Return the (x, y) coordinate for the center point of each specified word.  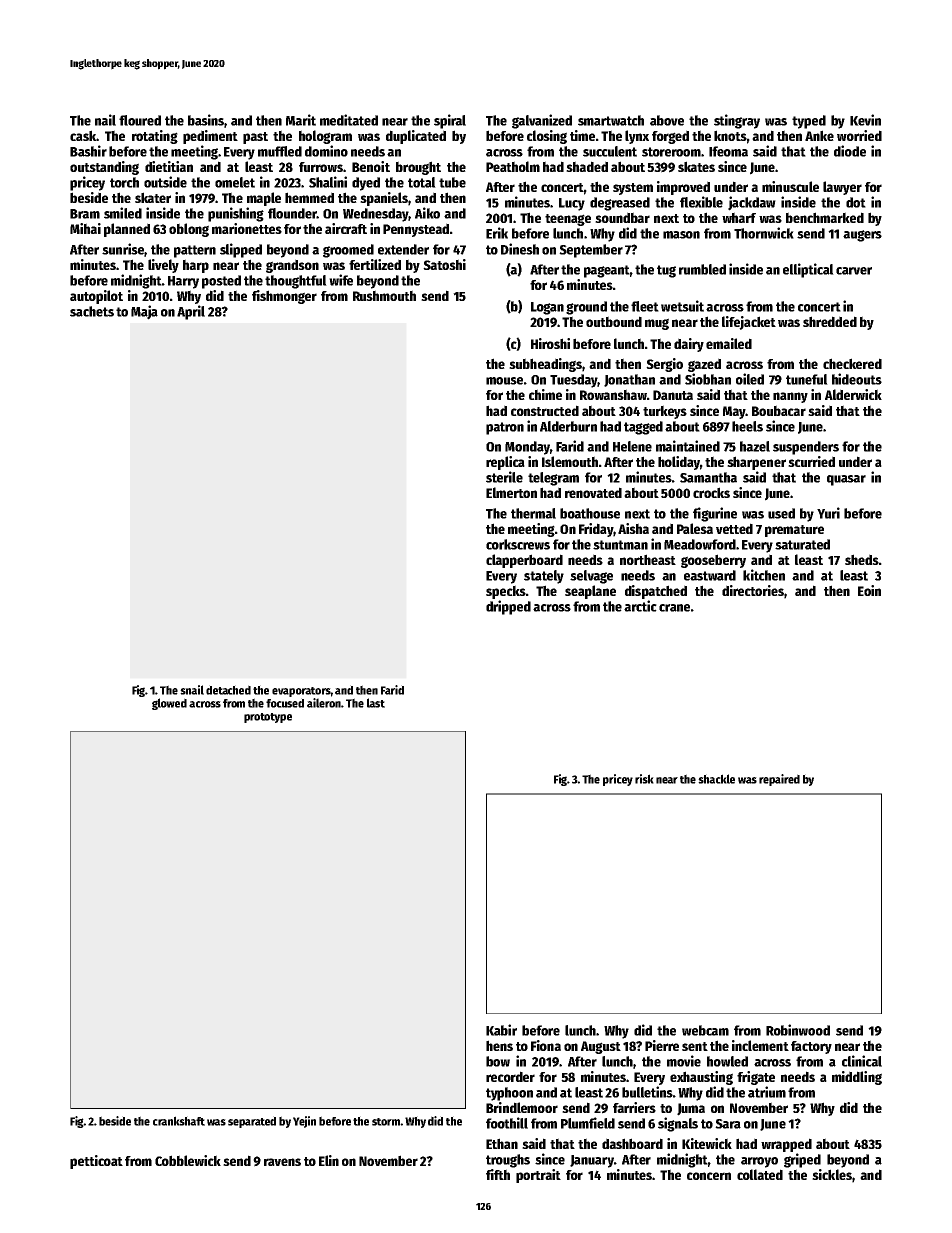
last (376, 703)
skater (153, 197)
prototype (268, 718)
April (191, 312)
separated (252, 1122)
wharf (739, 217)
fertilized (375, 264)
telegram (553, 479)
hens (499, 1045)
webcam (705, 1030)
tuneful (807, 379)
